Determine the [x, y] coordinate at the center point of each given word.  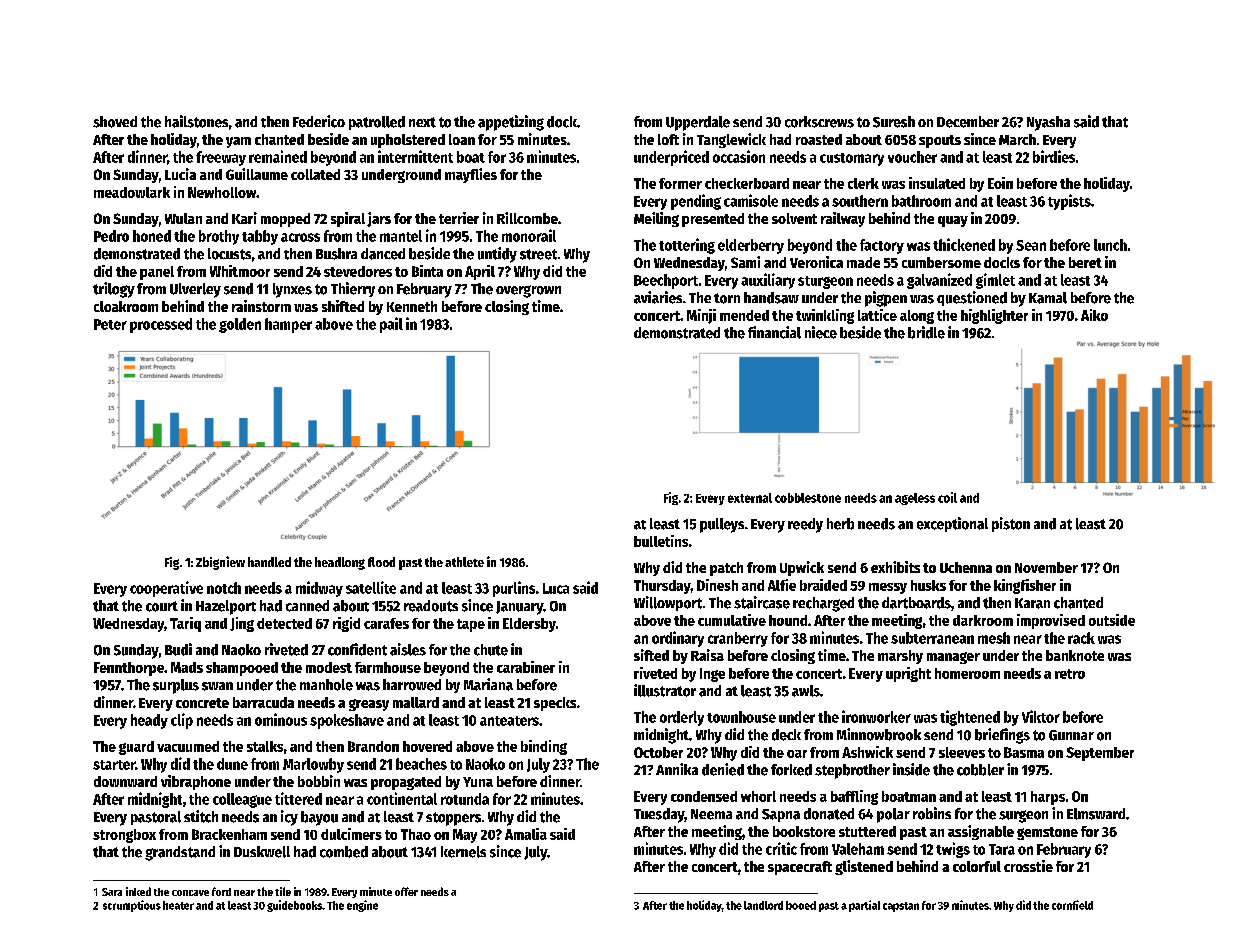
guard [136, 748]
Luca [556, 588]
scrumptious [132, 906]
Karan [1032, 603]
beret [1085, 262]
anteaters [509, 721]
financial [774, 332]
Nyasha [1048, 123]
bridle [926, 332]
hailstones [196, 121]
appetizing [511, 123]
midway [319, 589]
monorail [529, 235]
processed [161, 325]
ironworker [876, 716]
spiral [348, 219]
